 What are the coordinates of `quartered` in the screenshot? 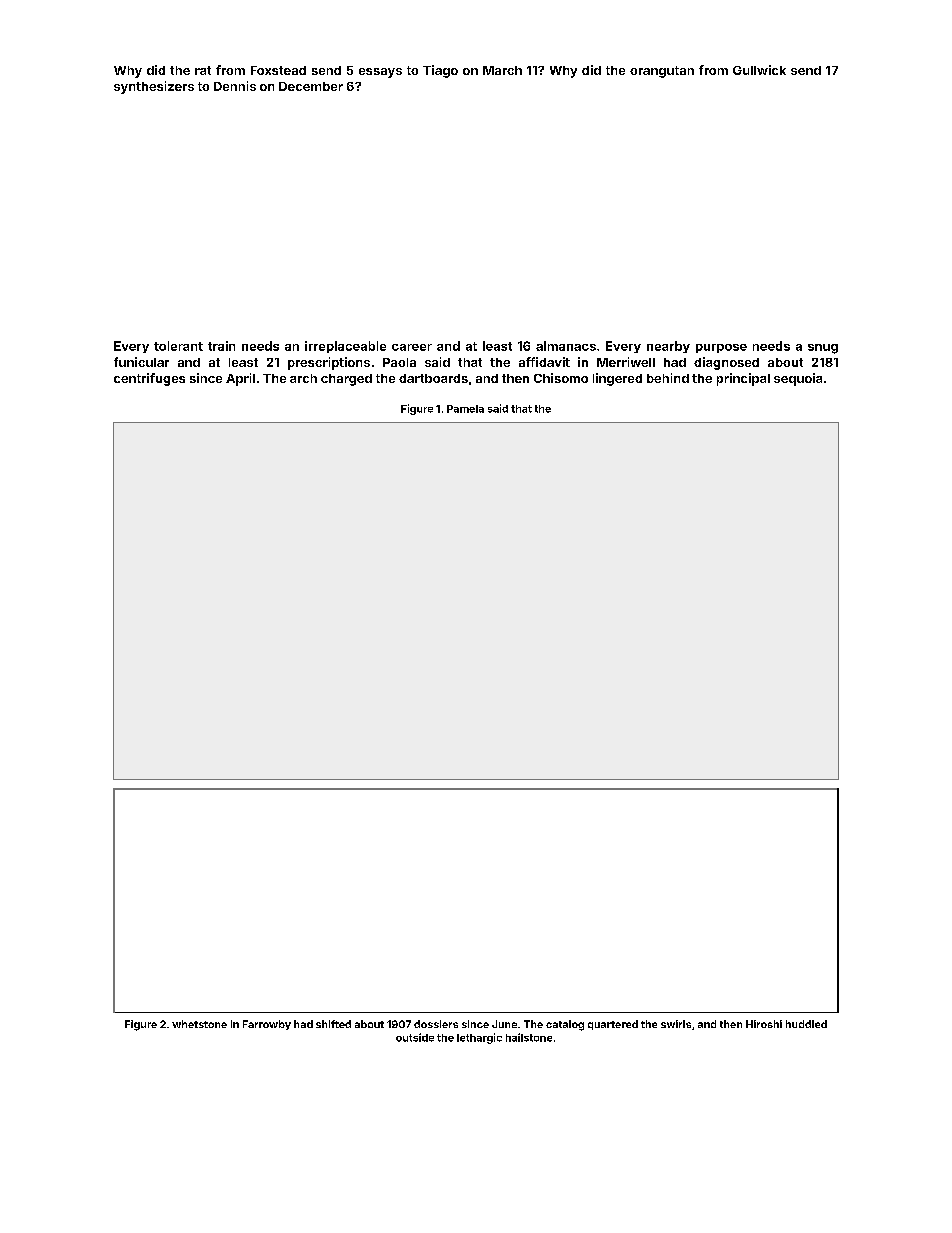 It's located at (613, 1025).
